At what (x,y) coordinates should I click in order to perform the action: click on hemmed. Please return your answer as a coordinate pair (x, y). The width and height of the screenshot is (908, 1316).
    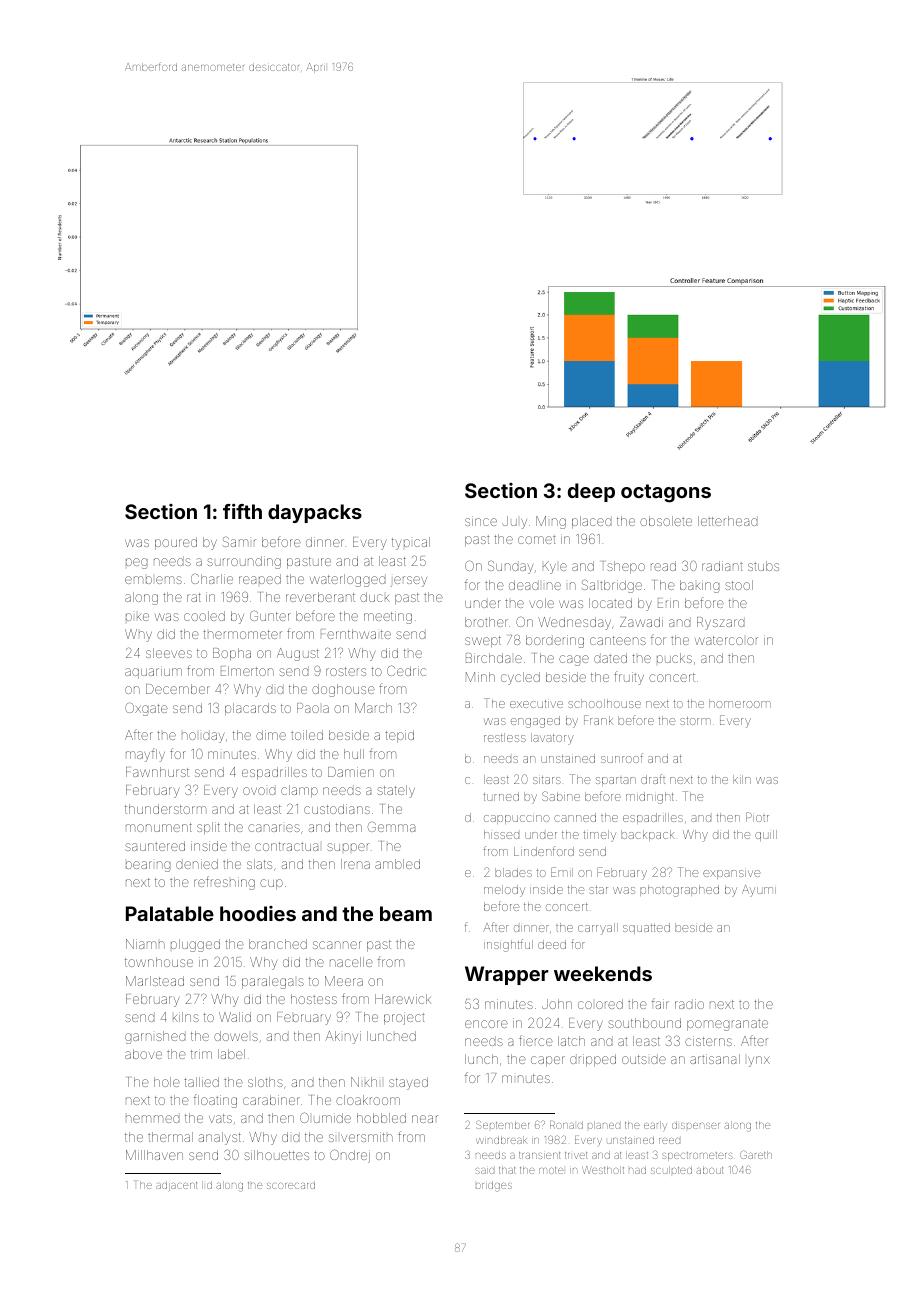
    Looking at the image, I should click on (152, 1119).
